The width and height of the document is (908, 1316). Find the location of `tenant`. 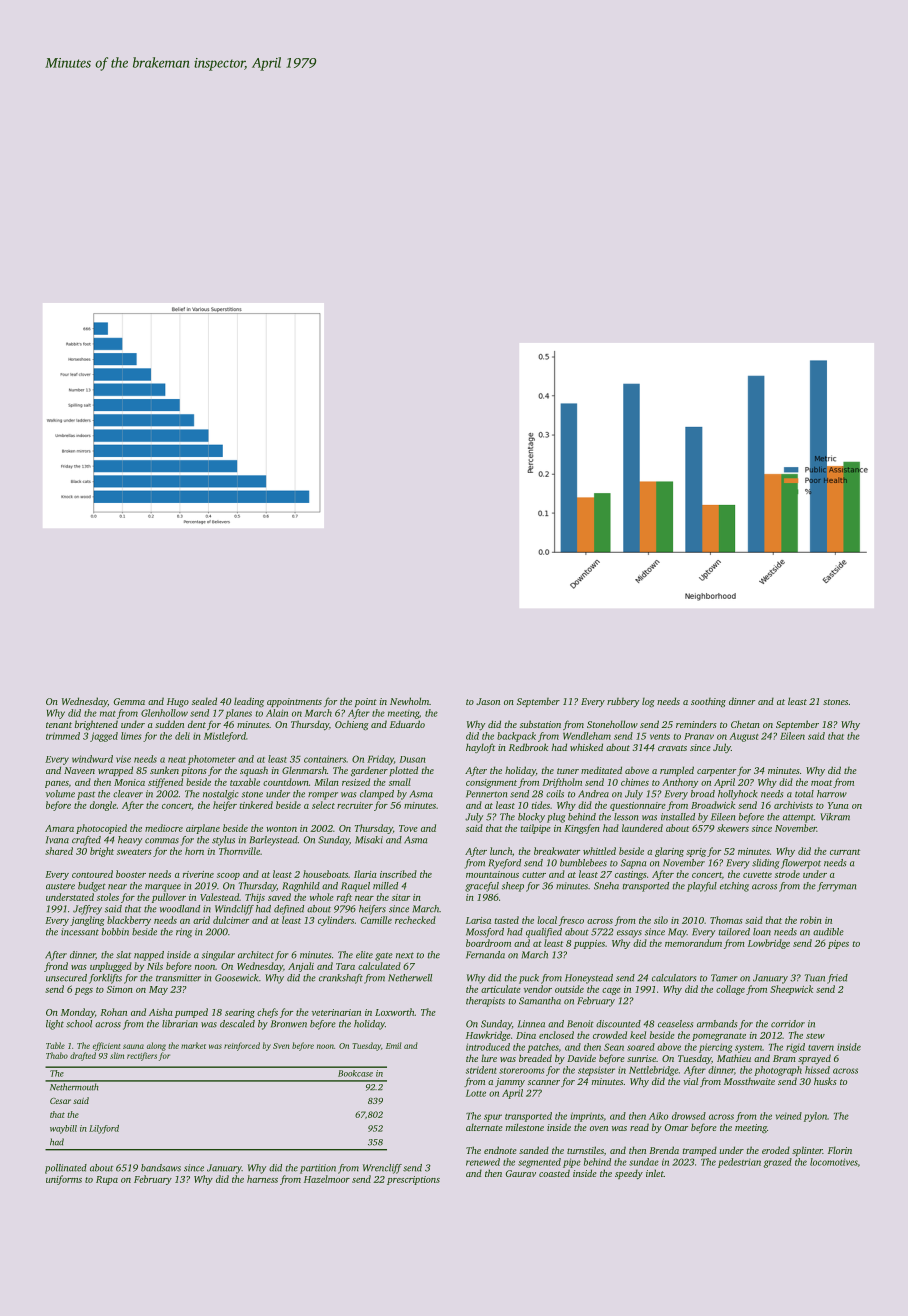

tenant is located at coordinates (59, 725).
